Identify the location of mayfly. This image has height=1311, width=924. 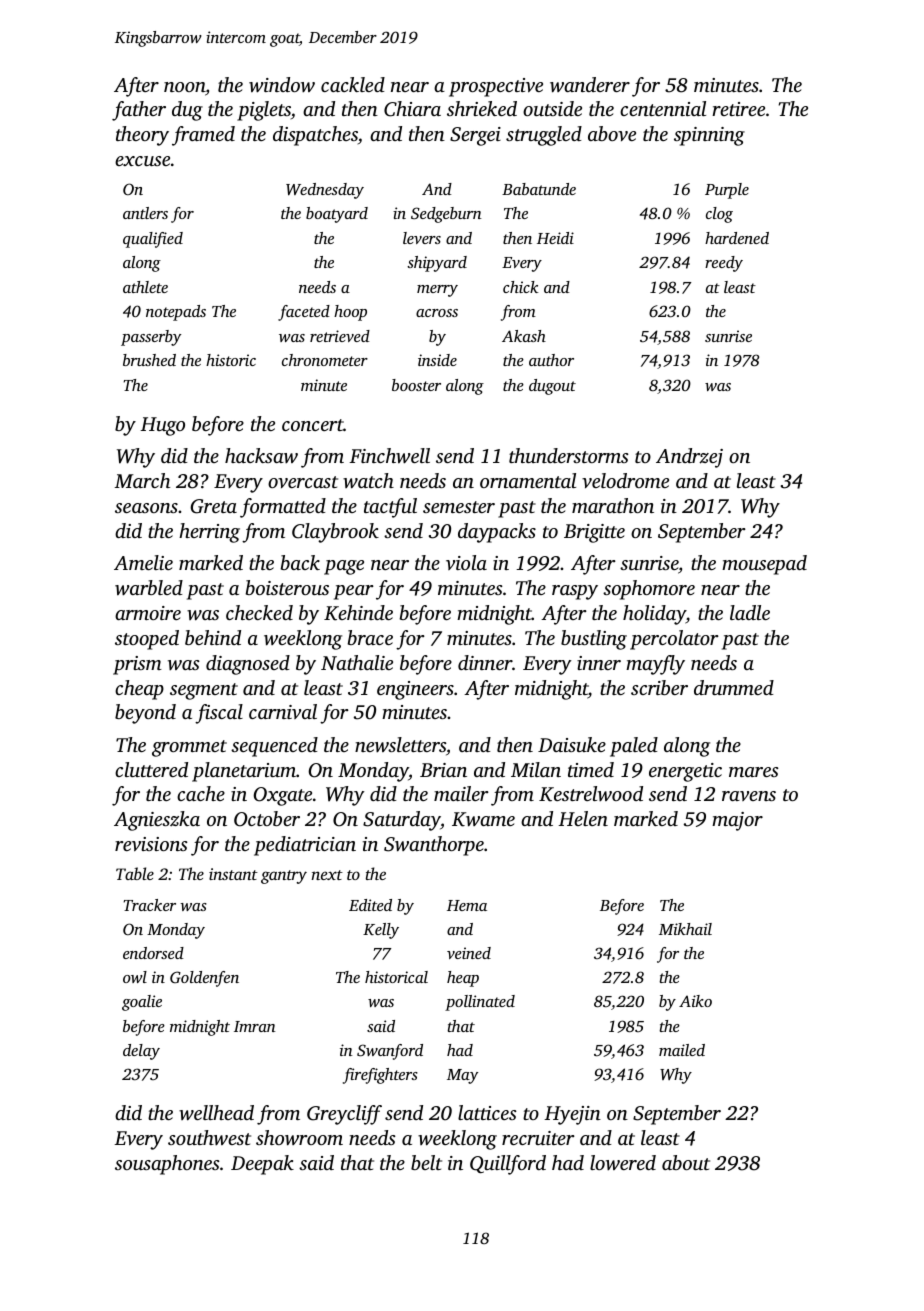
(655, 665).
